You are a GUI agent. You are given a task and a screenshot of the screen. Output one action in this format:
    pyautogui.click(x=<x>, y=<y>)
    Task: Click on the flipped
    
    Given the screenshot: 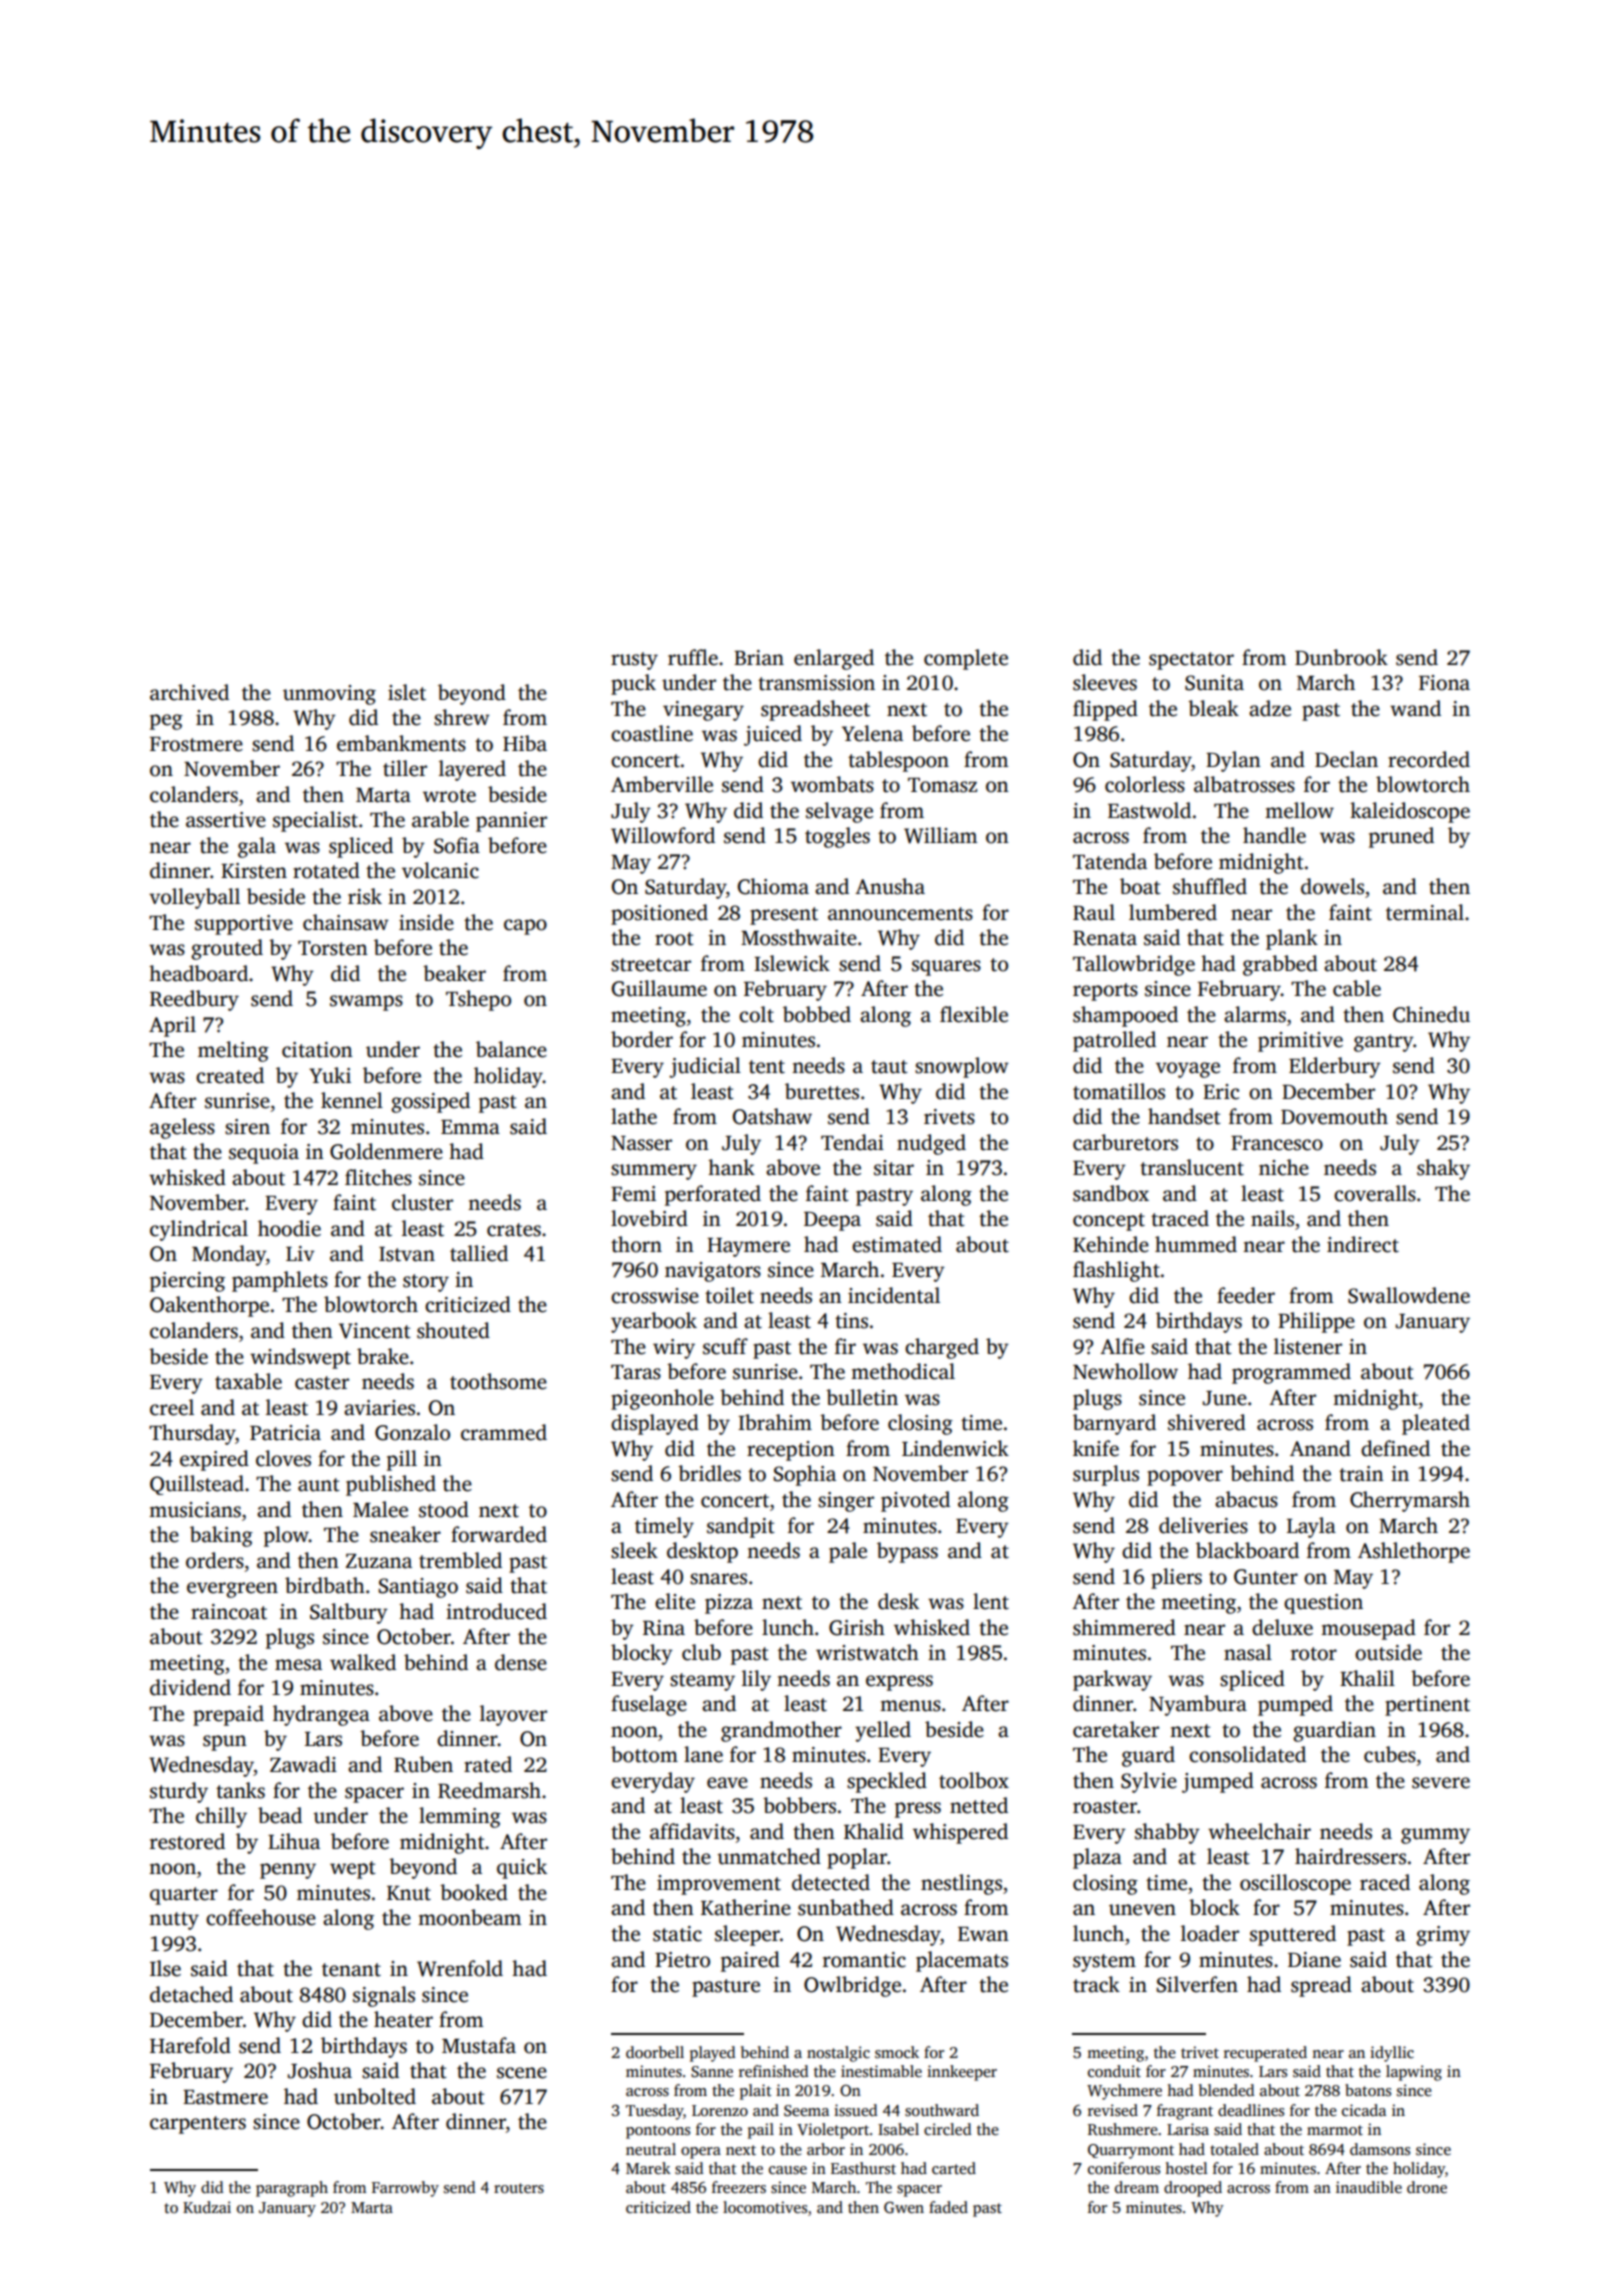 What is the action you would take?
    pyautogui.click(x=1105, y=710)
